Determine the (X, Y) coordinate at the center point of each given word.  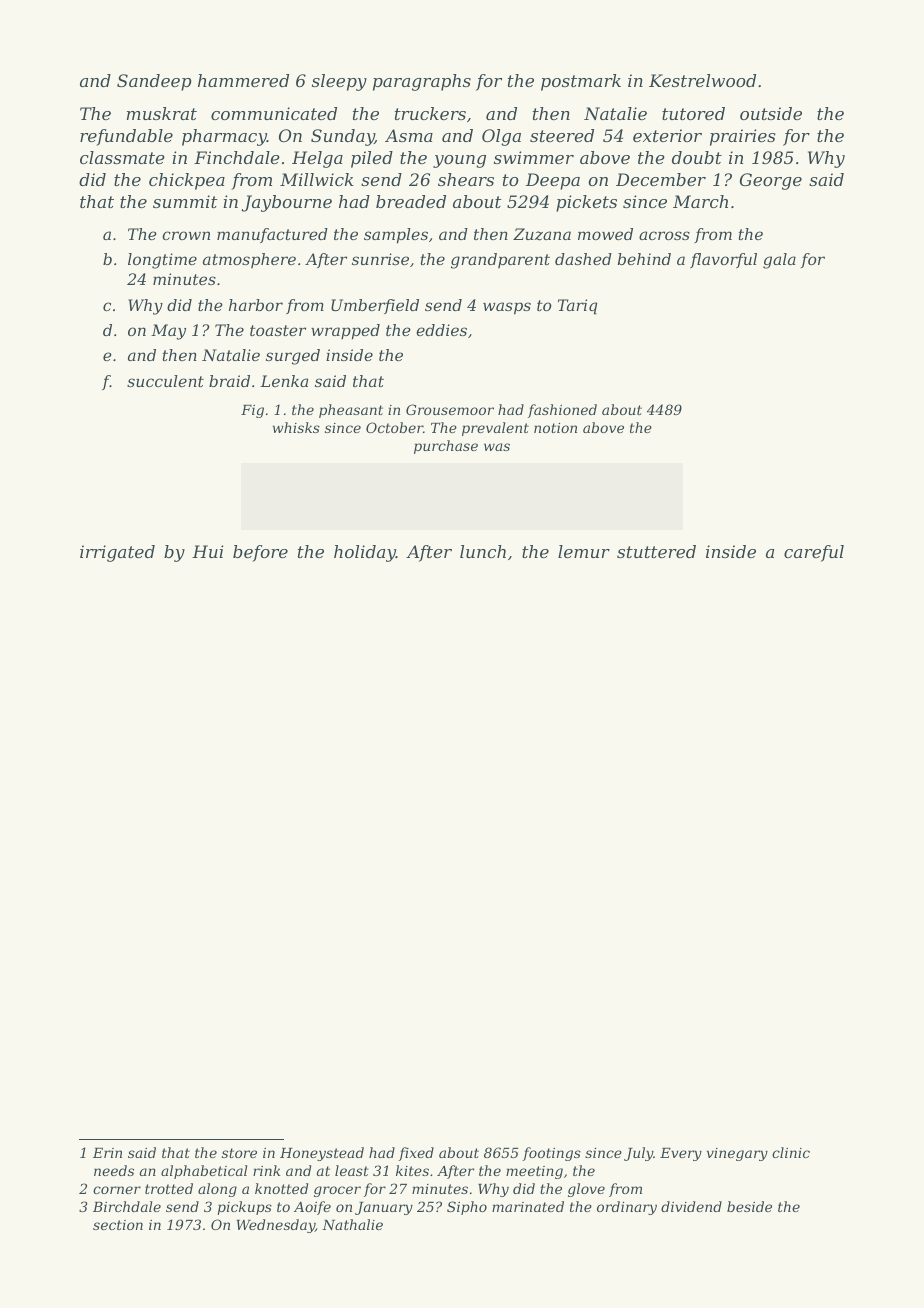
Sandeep (154, 82)
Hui (207, 551)
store (239, 1153)
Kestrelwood (702, 80)
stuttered (656, 551)
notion (555, 428)
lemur (584, 551)
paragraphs (422, 82)
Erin (107, 1153)
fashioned (562, 411)
